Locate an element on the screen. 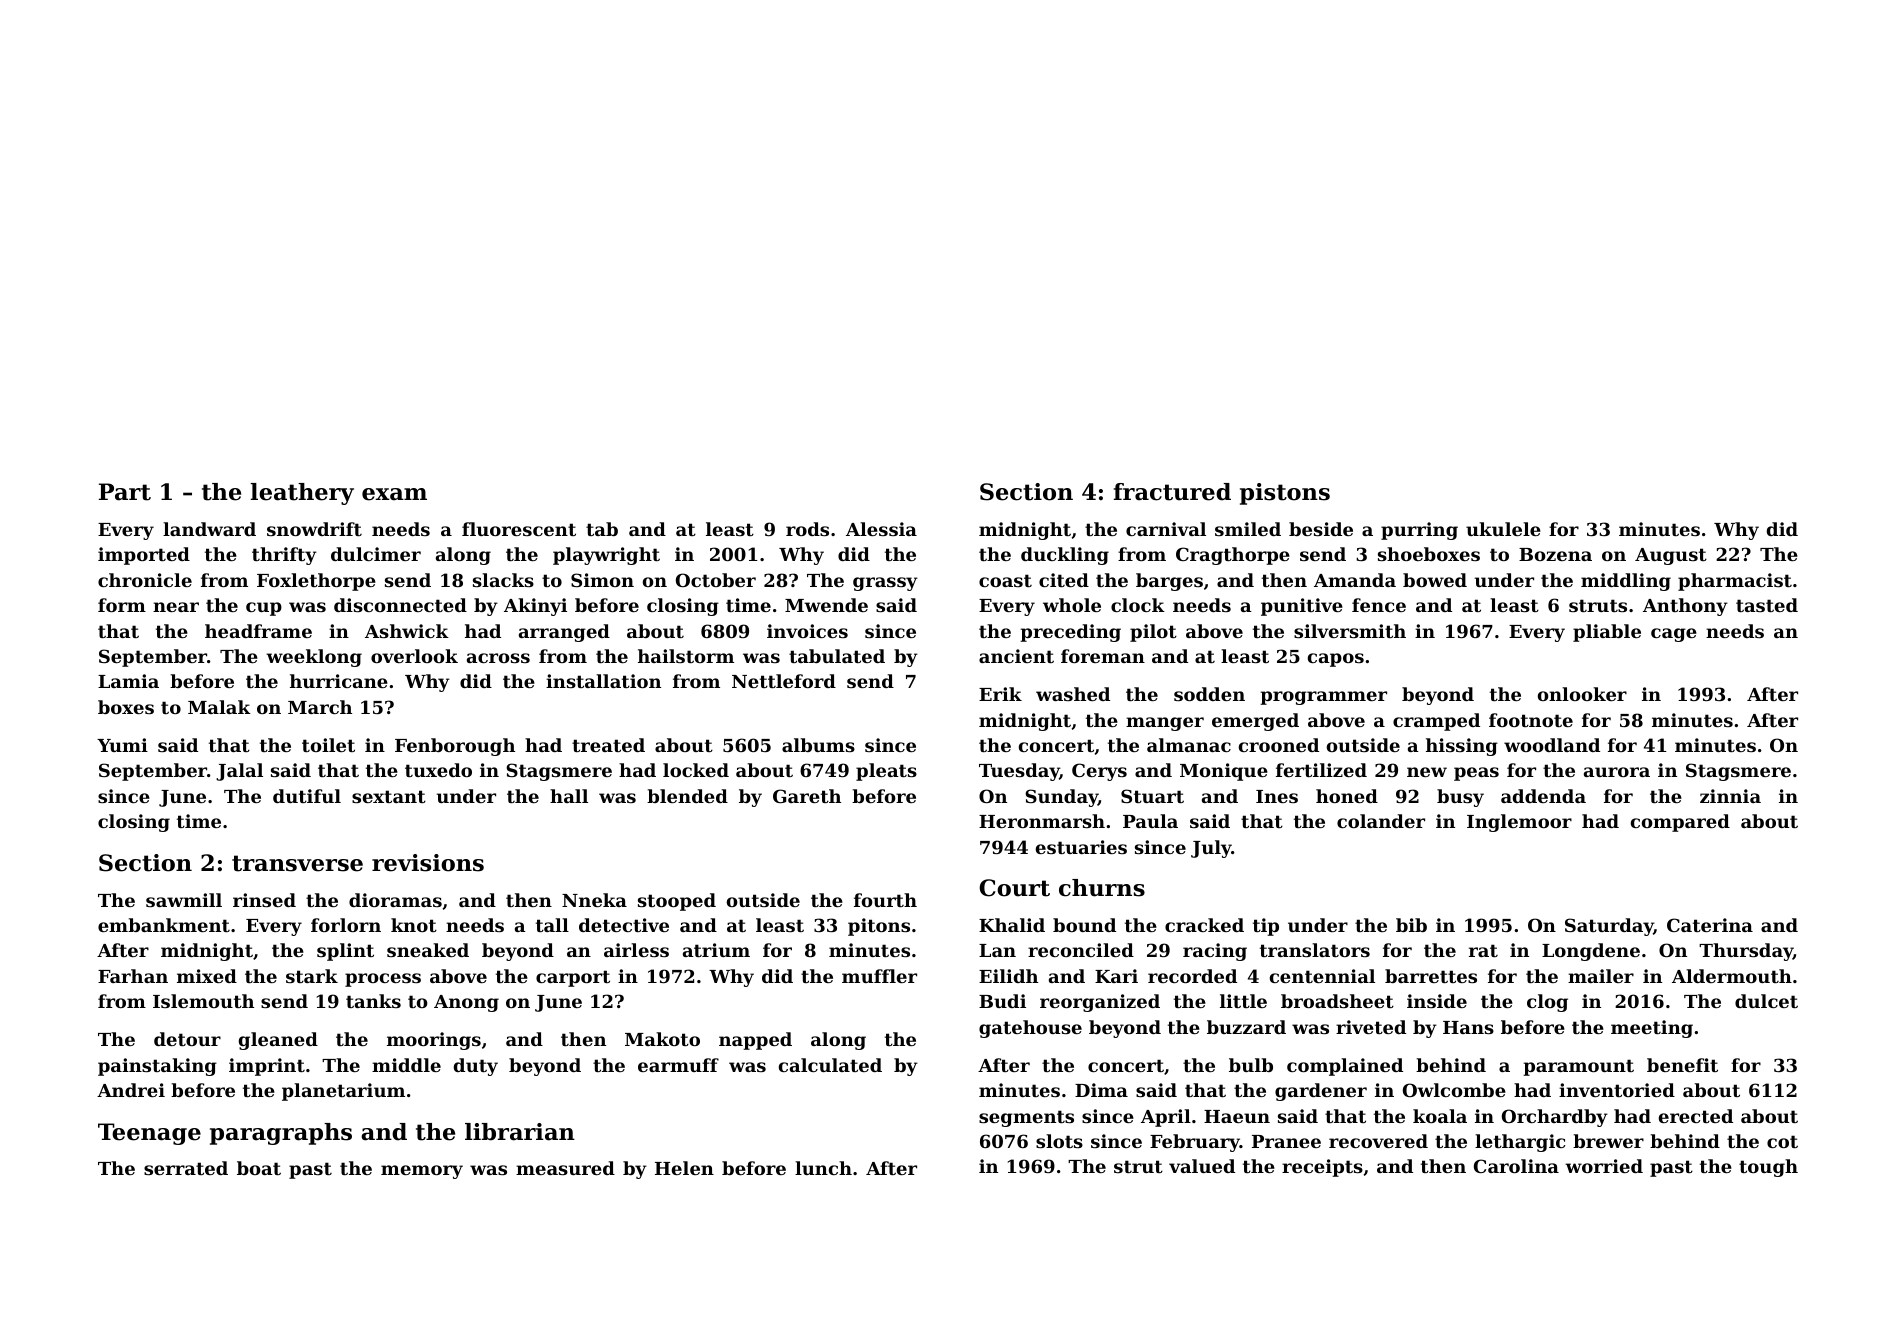 Image resolution: width=1896 pixels, height=1341 pixels. fractured is located at coordinates (1172, 492).
